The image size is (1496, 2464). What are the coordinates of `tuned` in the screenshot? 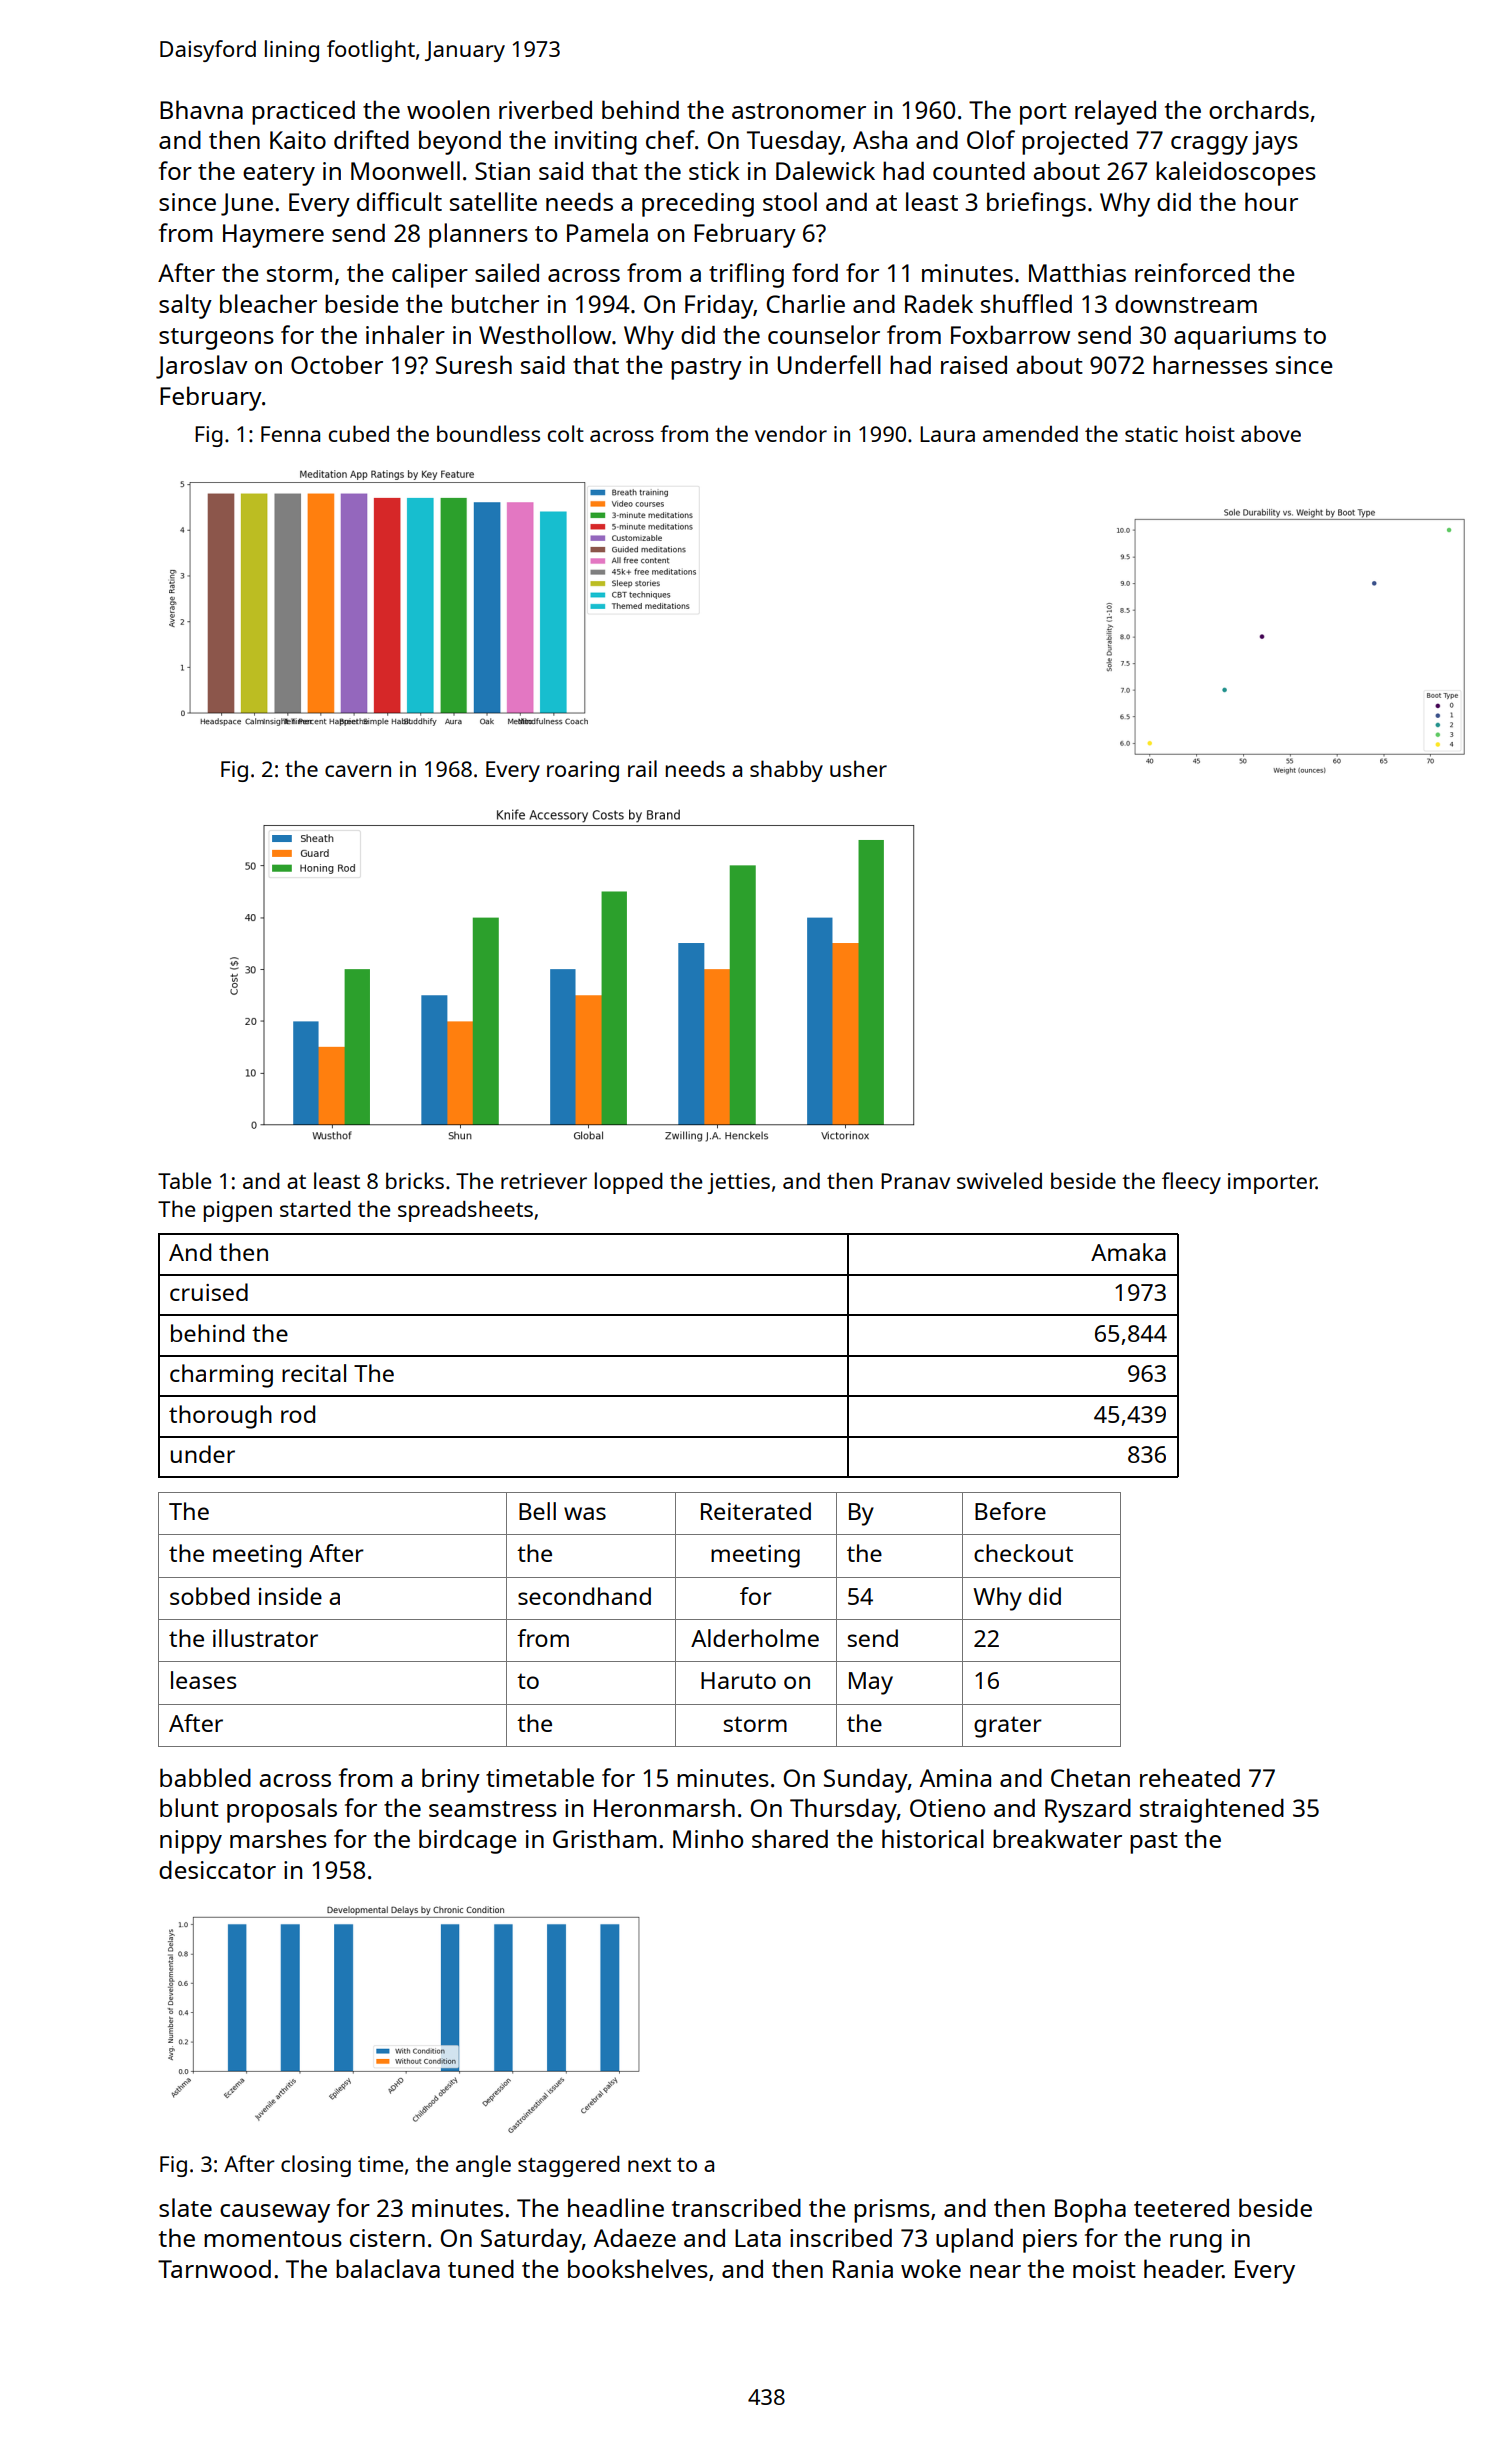 It's located at (481, 2269).
